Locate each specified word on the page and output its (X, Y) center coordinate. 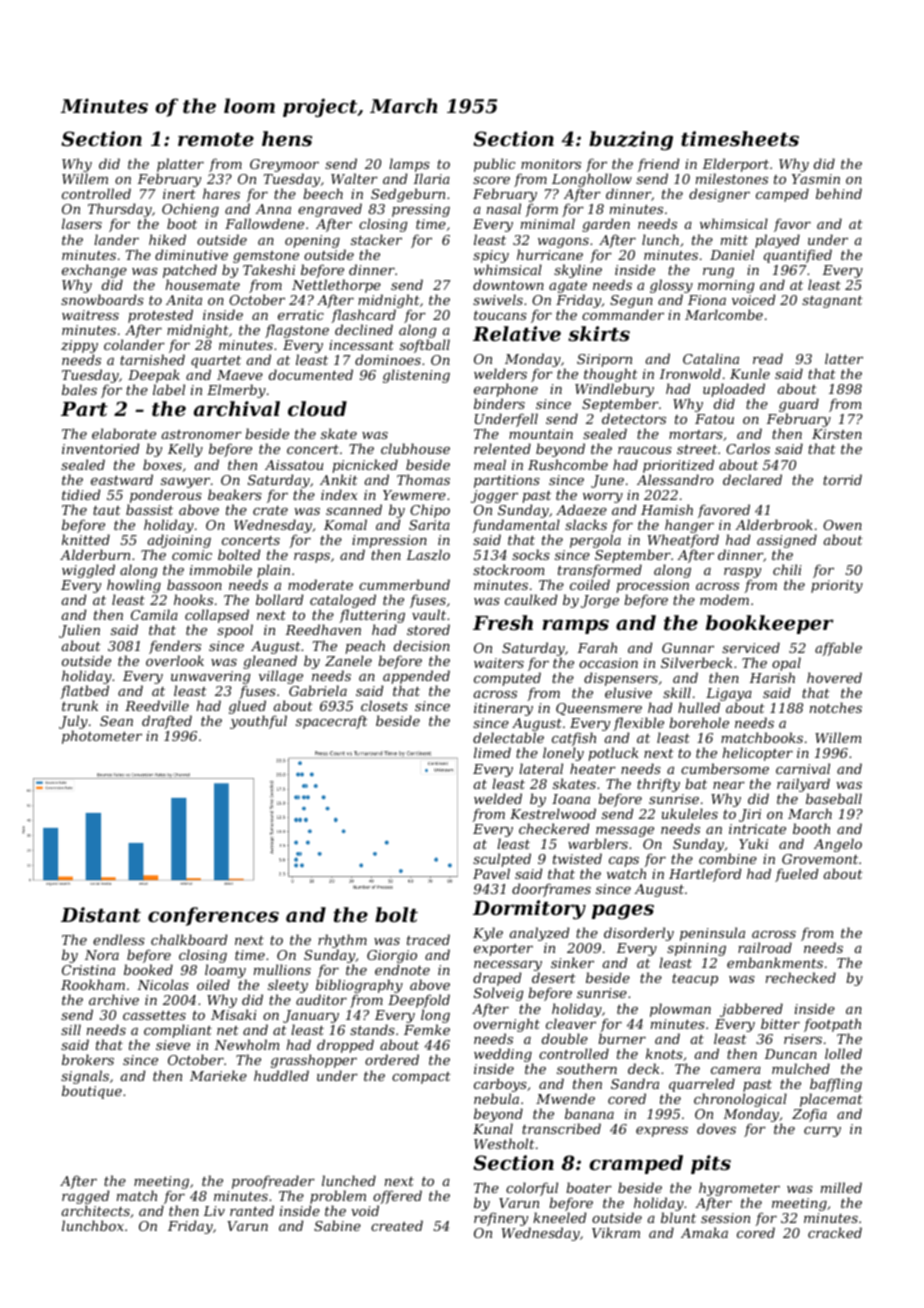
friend (658, 165)
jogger (494, 496)
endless (119, 939)
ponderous (166, 496)
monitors (551, 164)
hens (287, 138)
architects (96, 1210)
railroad (765, 947)
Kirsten (837, 434)
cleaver (571, 1023)
